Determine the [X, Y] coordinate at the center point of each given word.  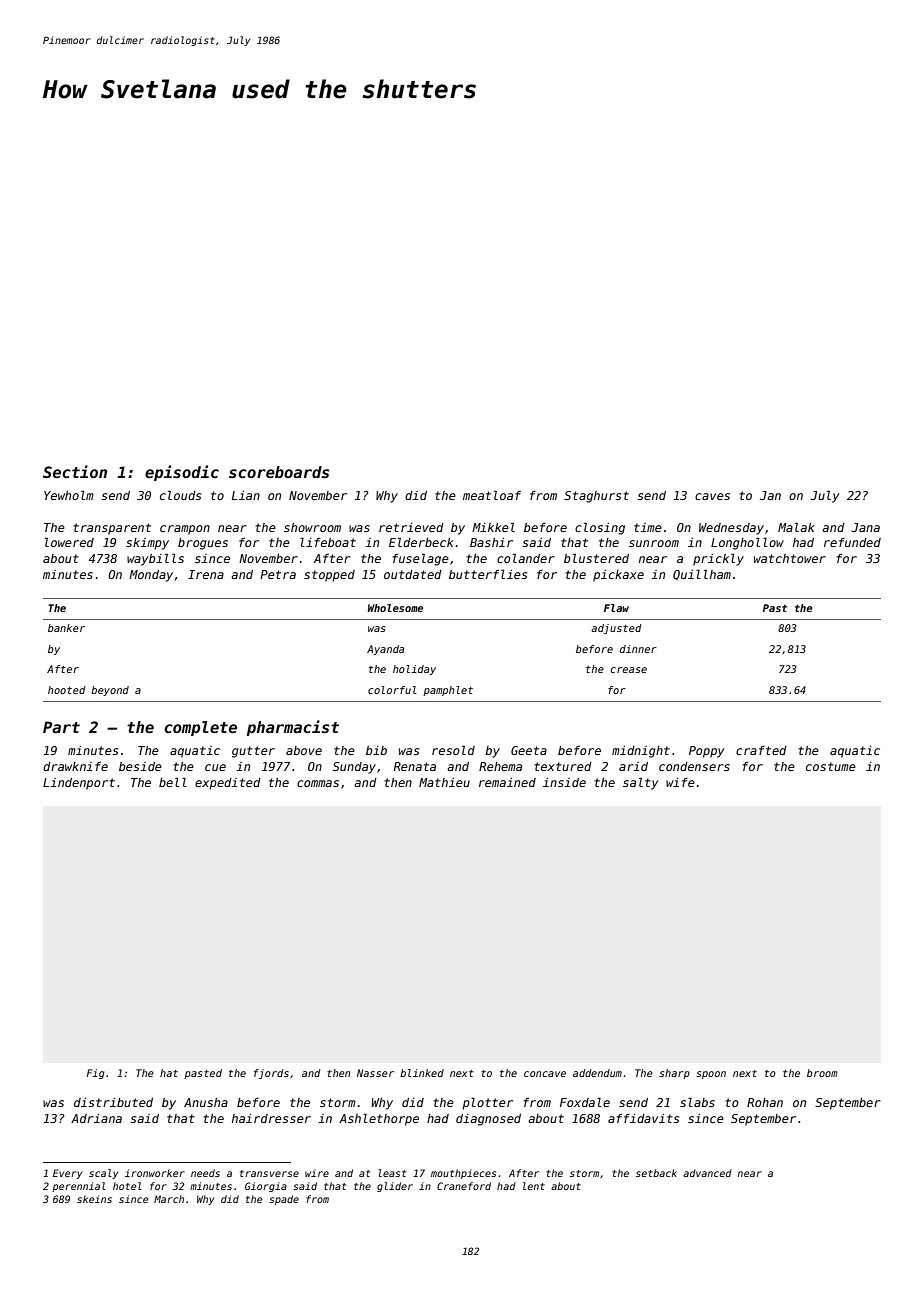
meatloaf [492, 495]
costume [831, 766]
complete [200, 728]
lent [534, 1186]
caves [712, 496]
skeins [94, 1199]
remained [507, 782]
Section [75, 471]
